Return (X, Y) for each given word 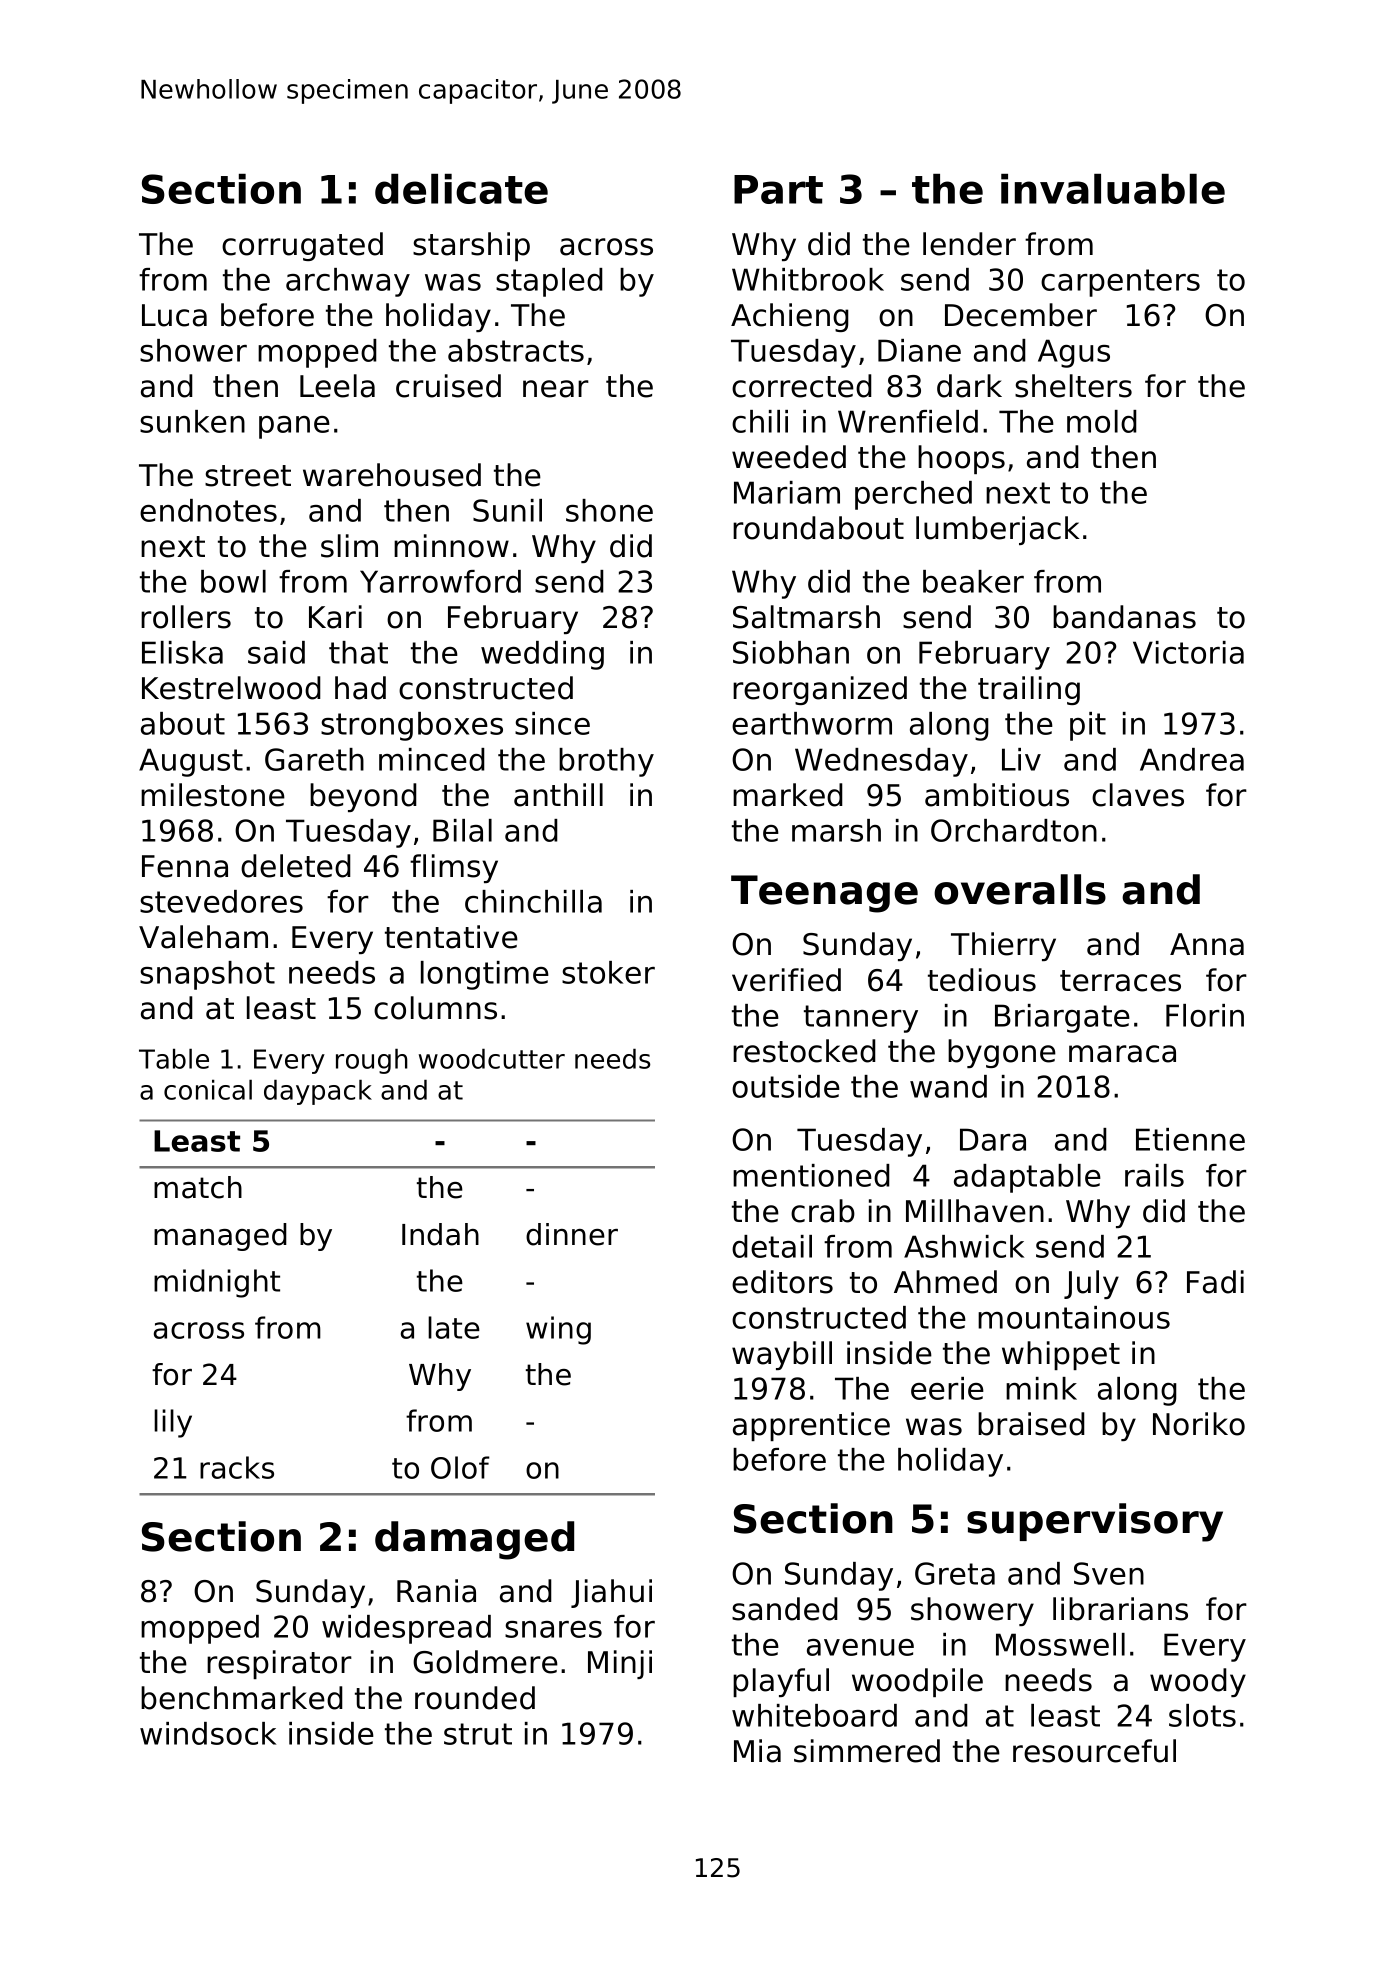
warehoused (392, 475)
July (1091, 1284)
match (198, 1187)
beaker (973, 581)
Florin (1205, 1015)
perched (913, 495)
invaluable (1113, 189)
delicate (461, 189)
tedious (982, 980)
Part (778, 189)
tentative (451, 937)
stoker (608, 972)
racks (237, 1467)
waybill (782, 1355)
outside (786, 1086)
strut (478, 1734)
